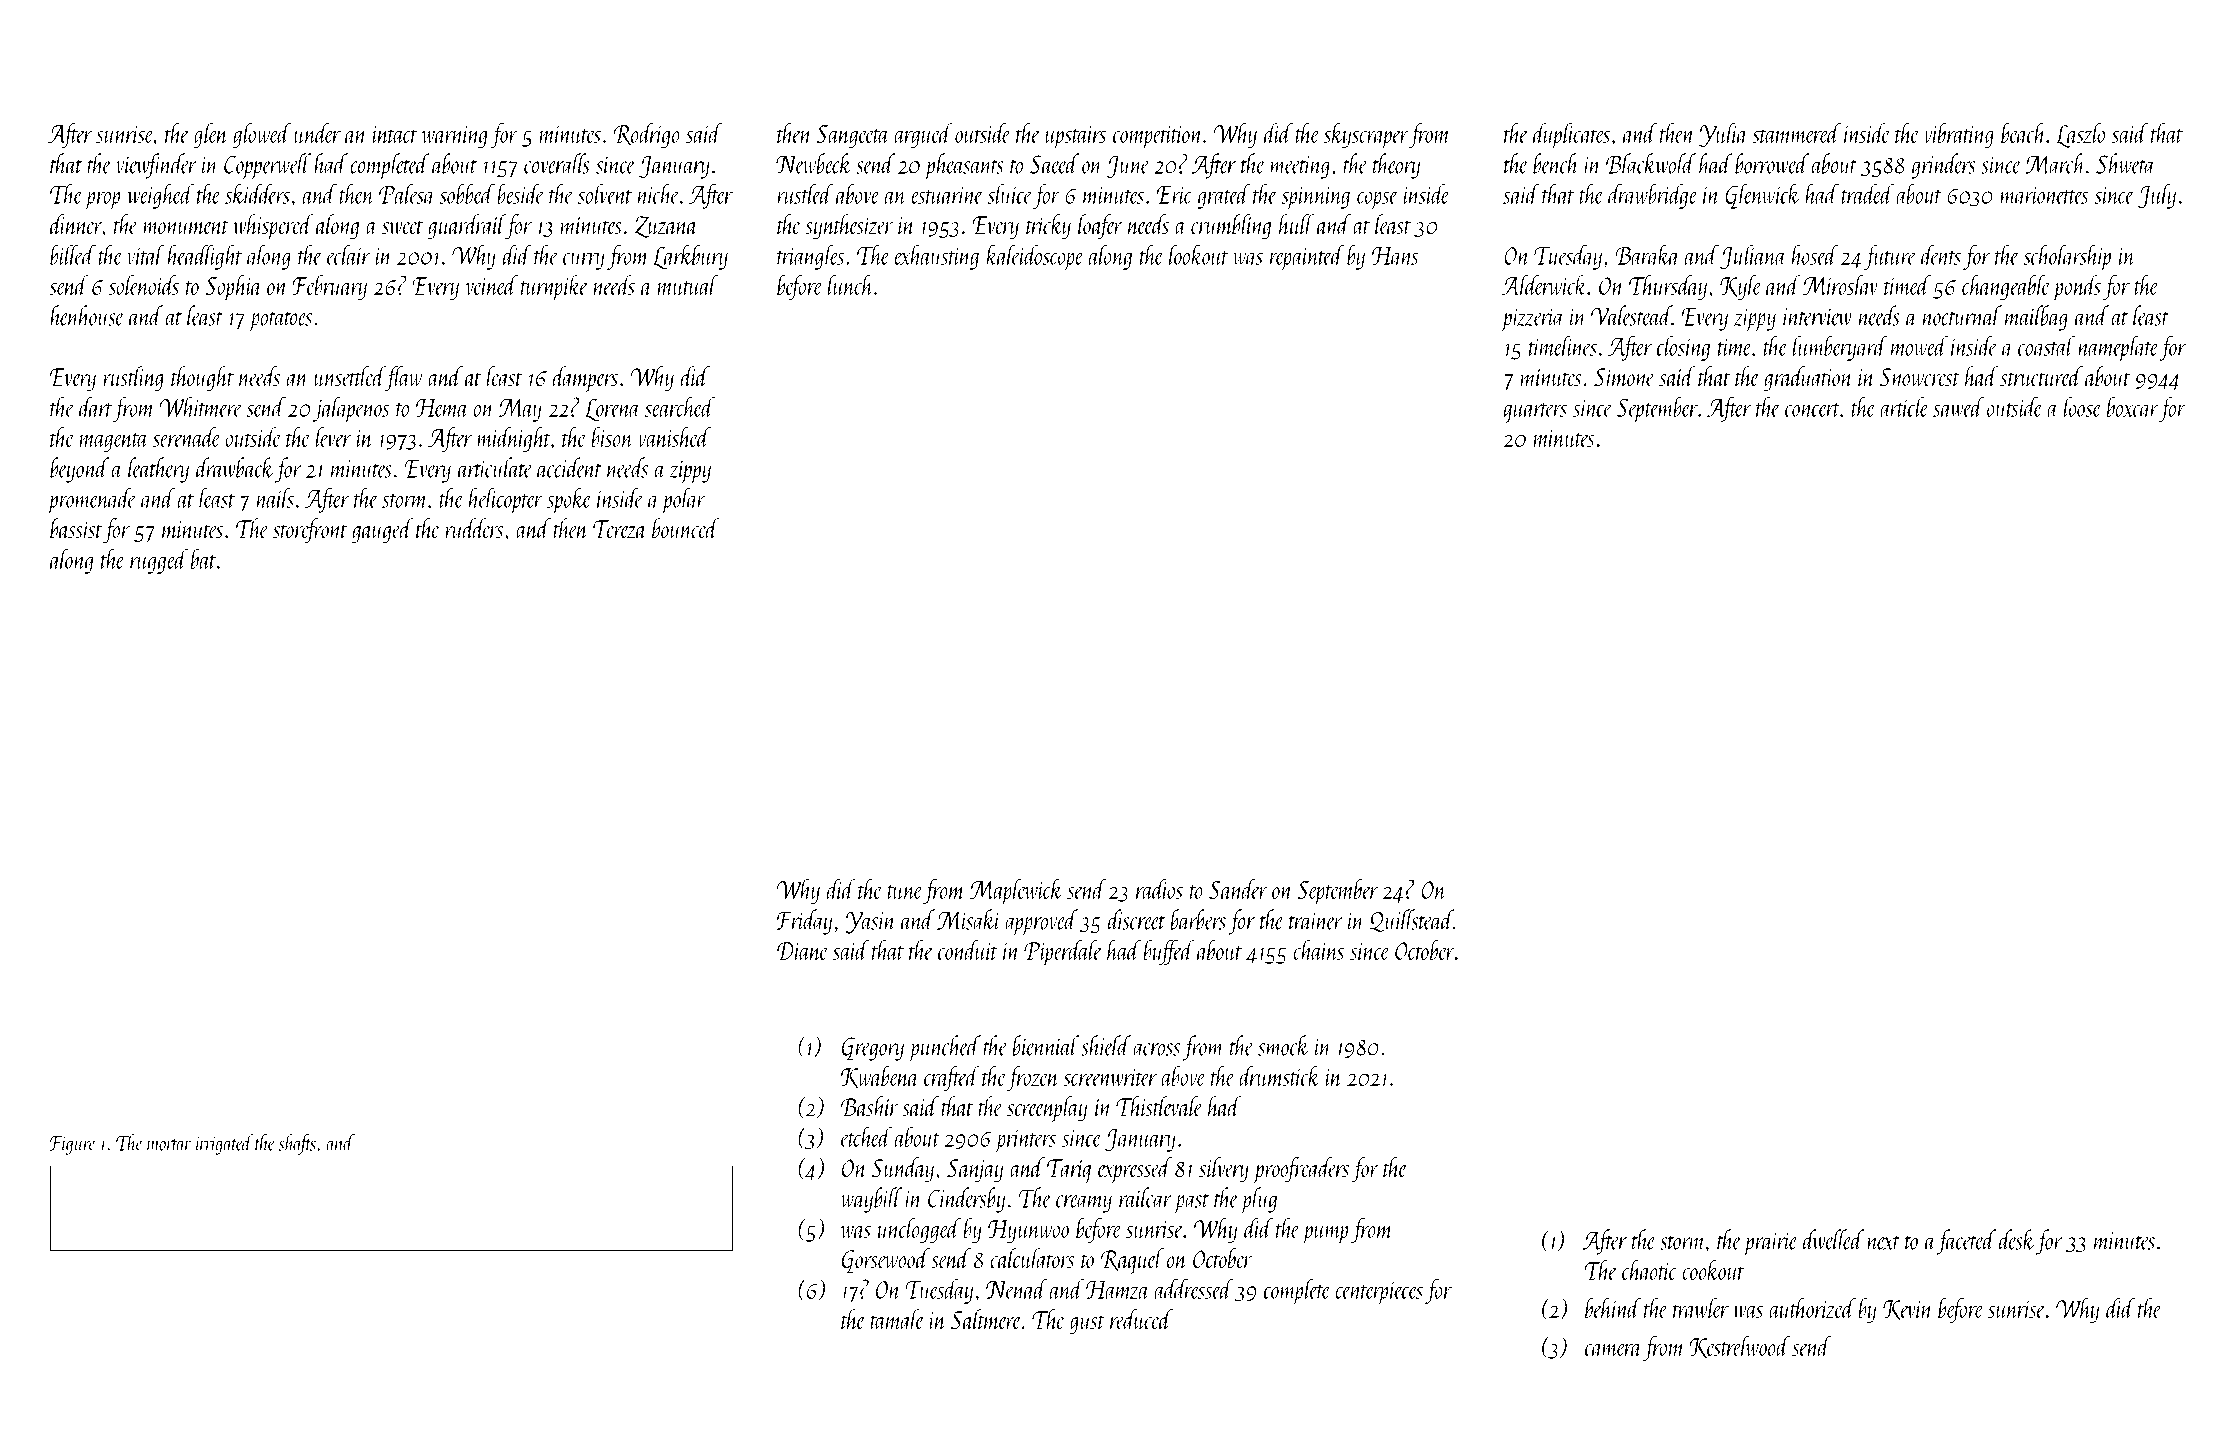  What do you see at coordinates (1812, 410) in the image?
I see `concert` at bounding box center [1812, 410].
